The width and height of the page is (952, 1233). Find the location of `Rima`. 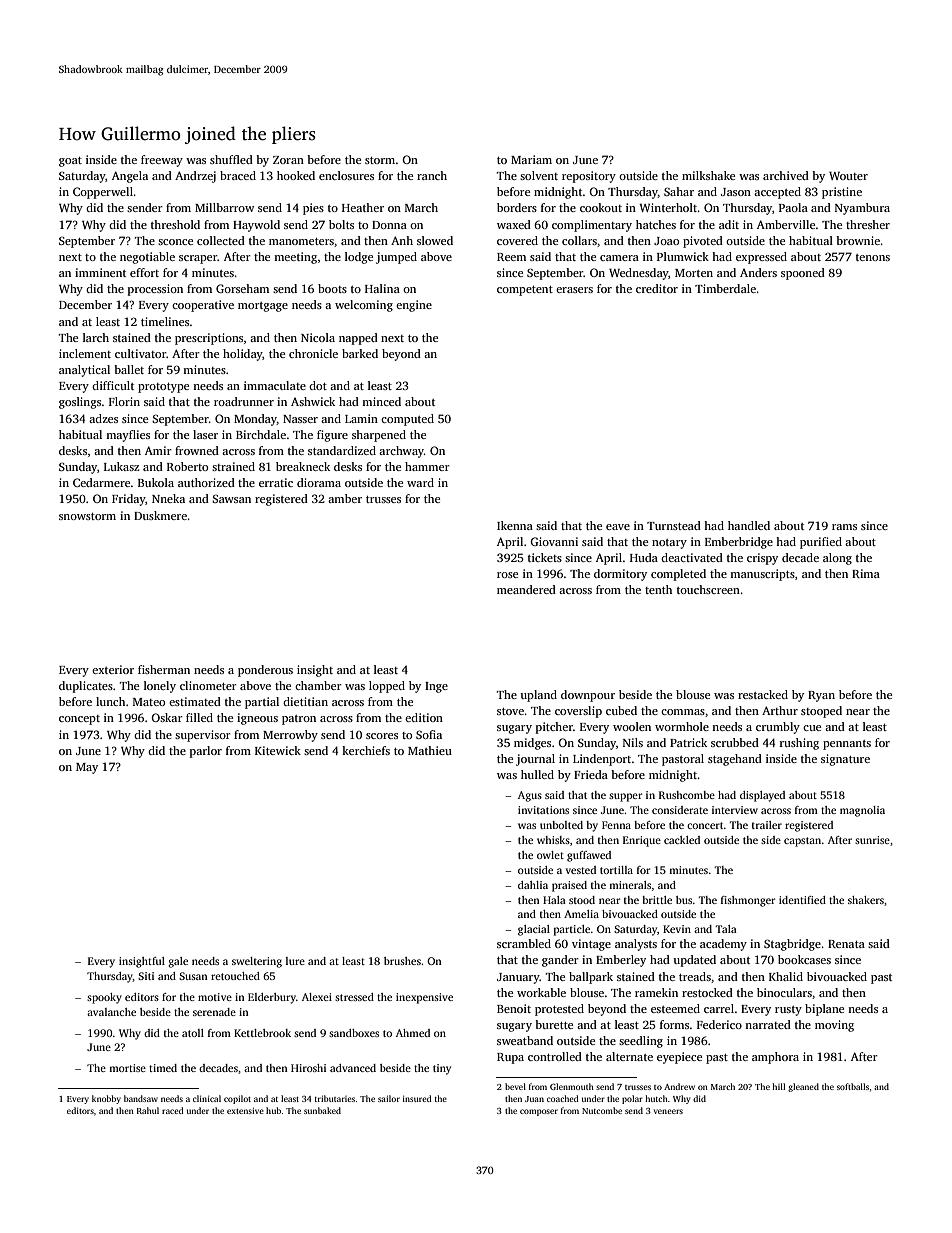

Rima is located at coordinates (866, 573).
